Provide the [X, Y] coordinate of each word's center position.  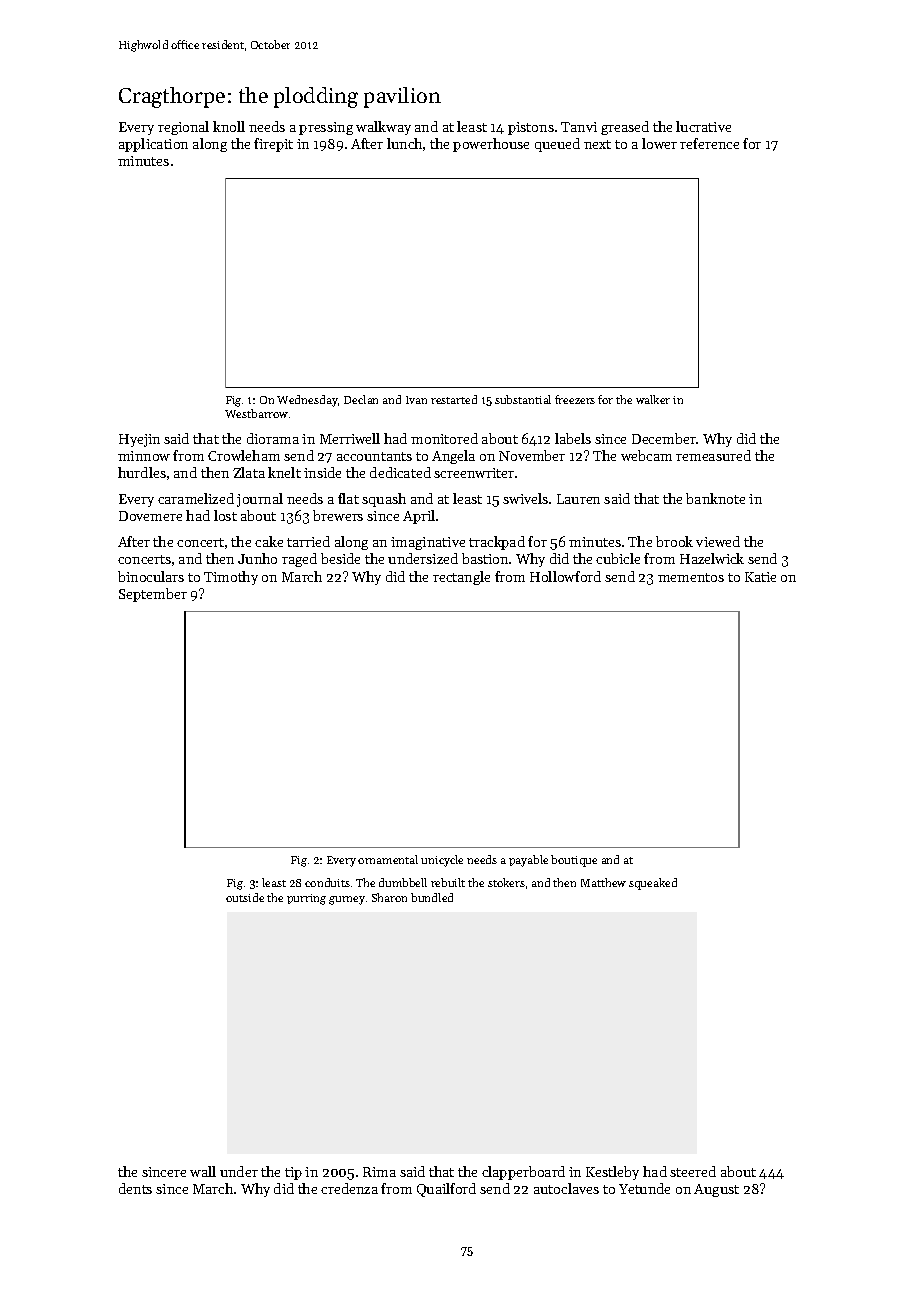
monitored [444, 438]
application [153, 145]
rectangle [461, 578]
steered [693, 1171]
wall [203, 1171]
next [597, 144]
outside [245, 897]
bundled [432, 897]
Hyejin [139, 440]
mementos [691, 577]
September [153, 595]
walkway [383, 128]
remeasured [713, 455]
